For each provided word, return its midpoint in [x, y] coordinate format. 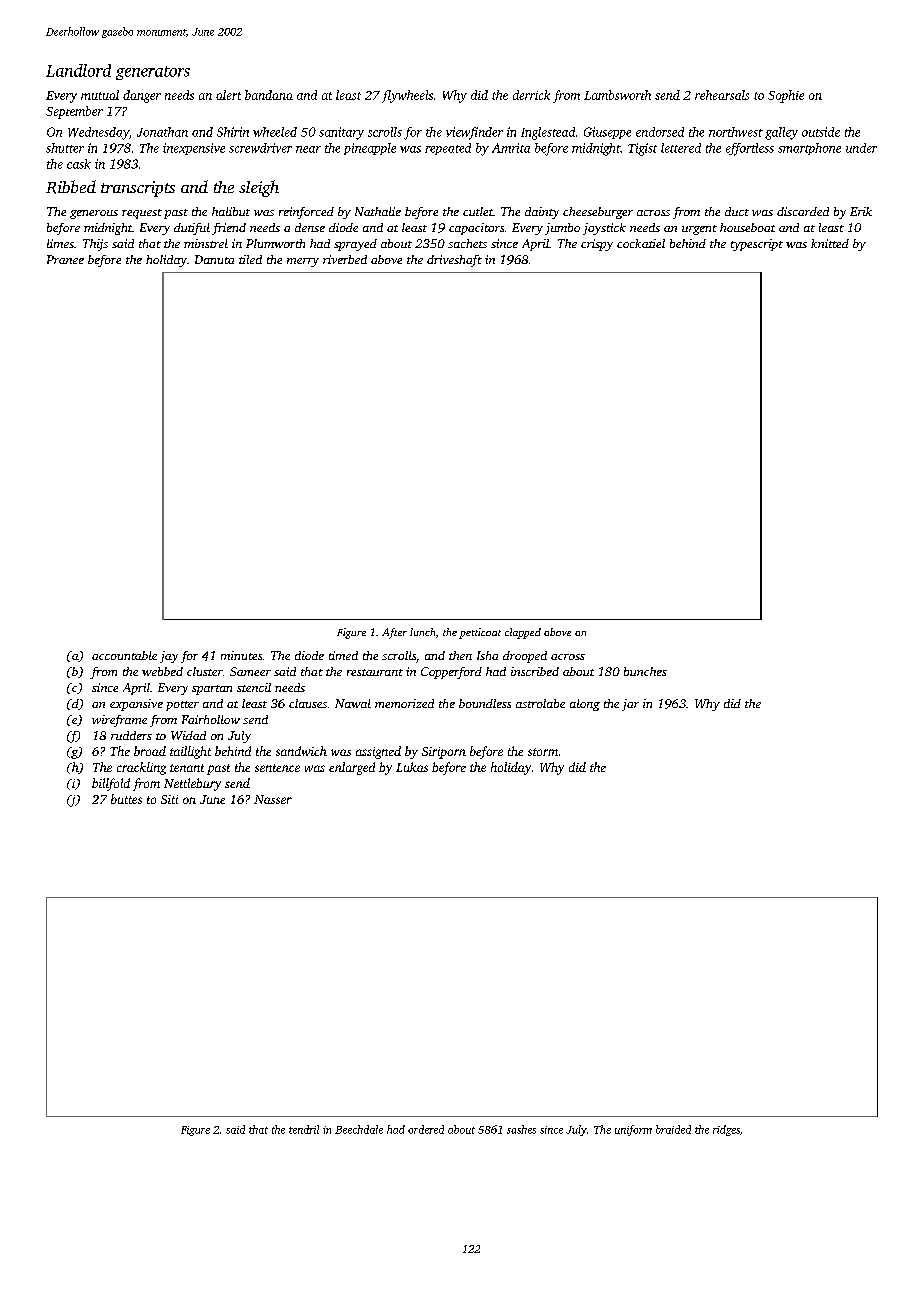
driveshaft [454, 261]
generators [153, 73]
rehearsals [722, 95]
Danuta [214, 259]
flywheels [407, 96]
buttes [126, 799]
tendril [304, 1129]
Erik [861, 211]
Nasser [273, 799]
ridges [726, 1130]
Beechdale [359, 1129]
